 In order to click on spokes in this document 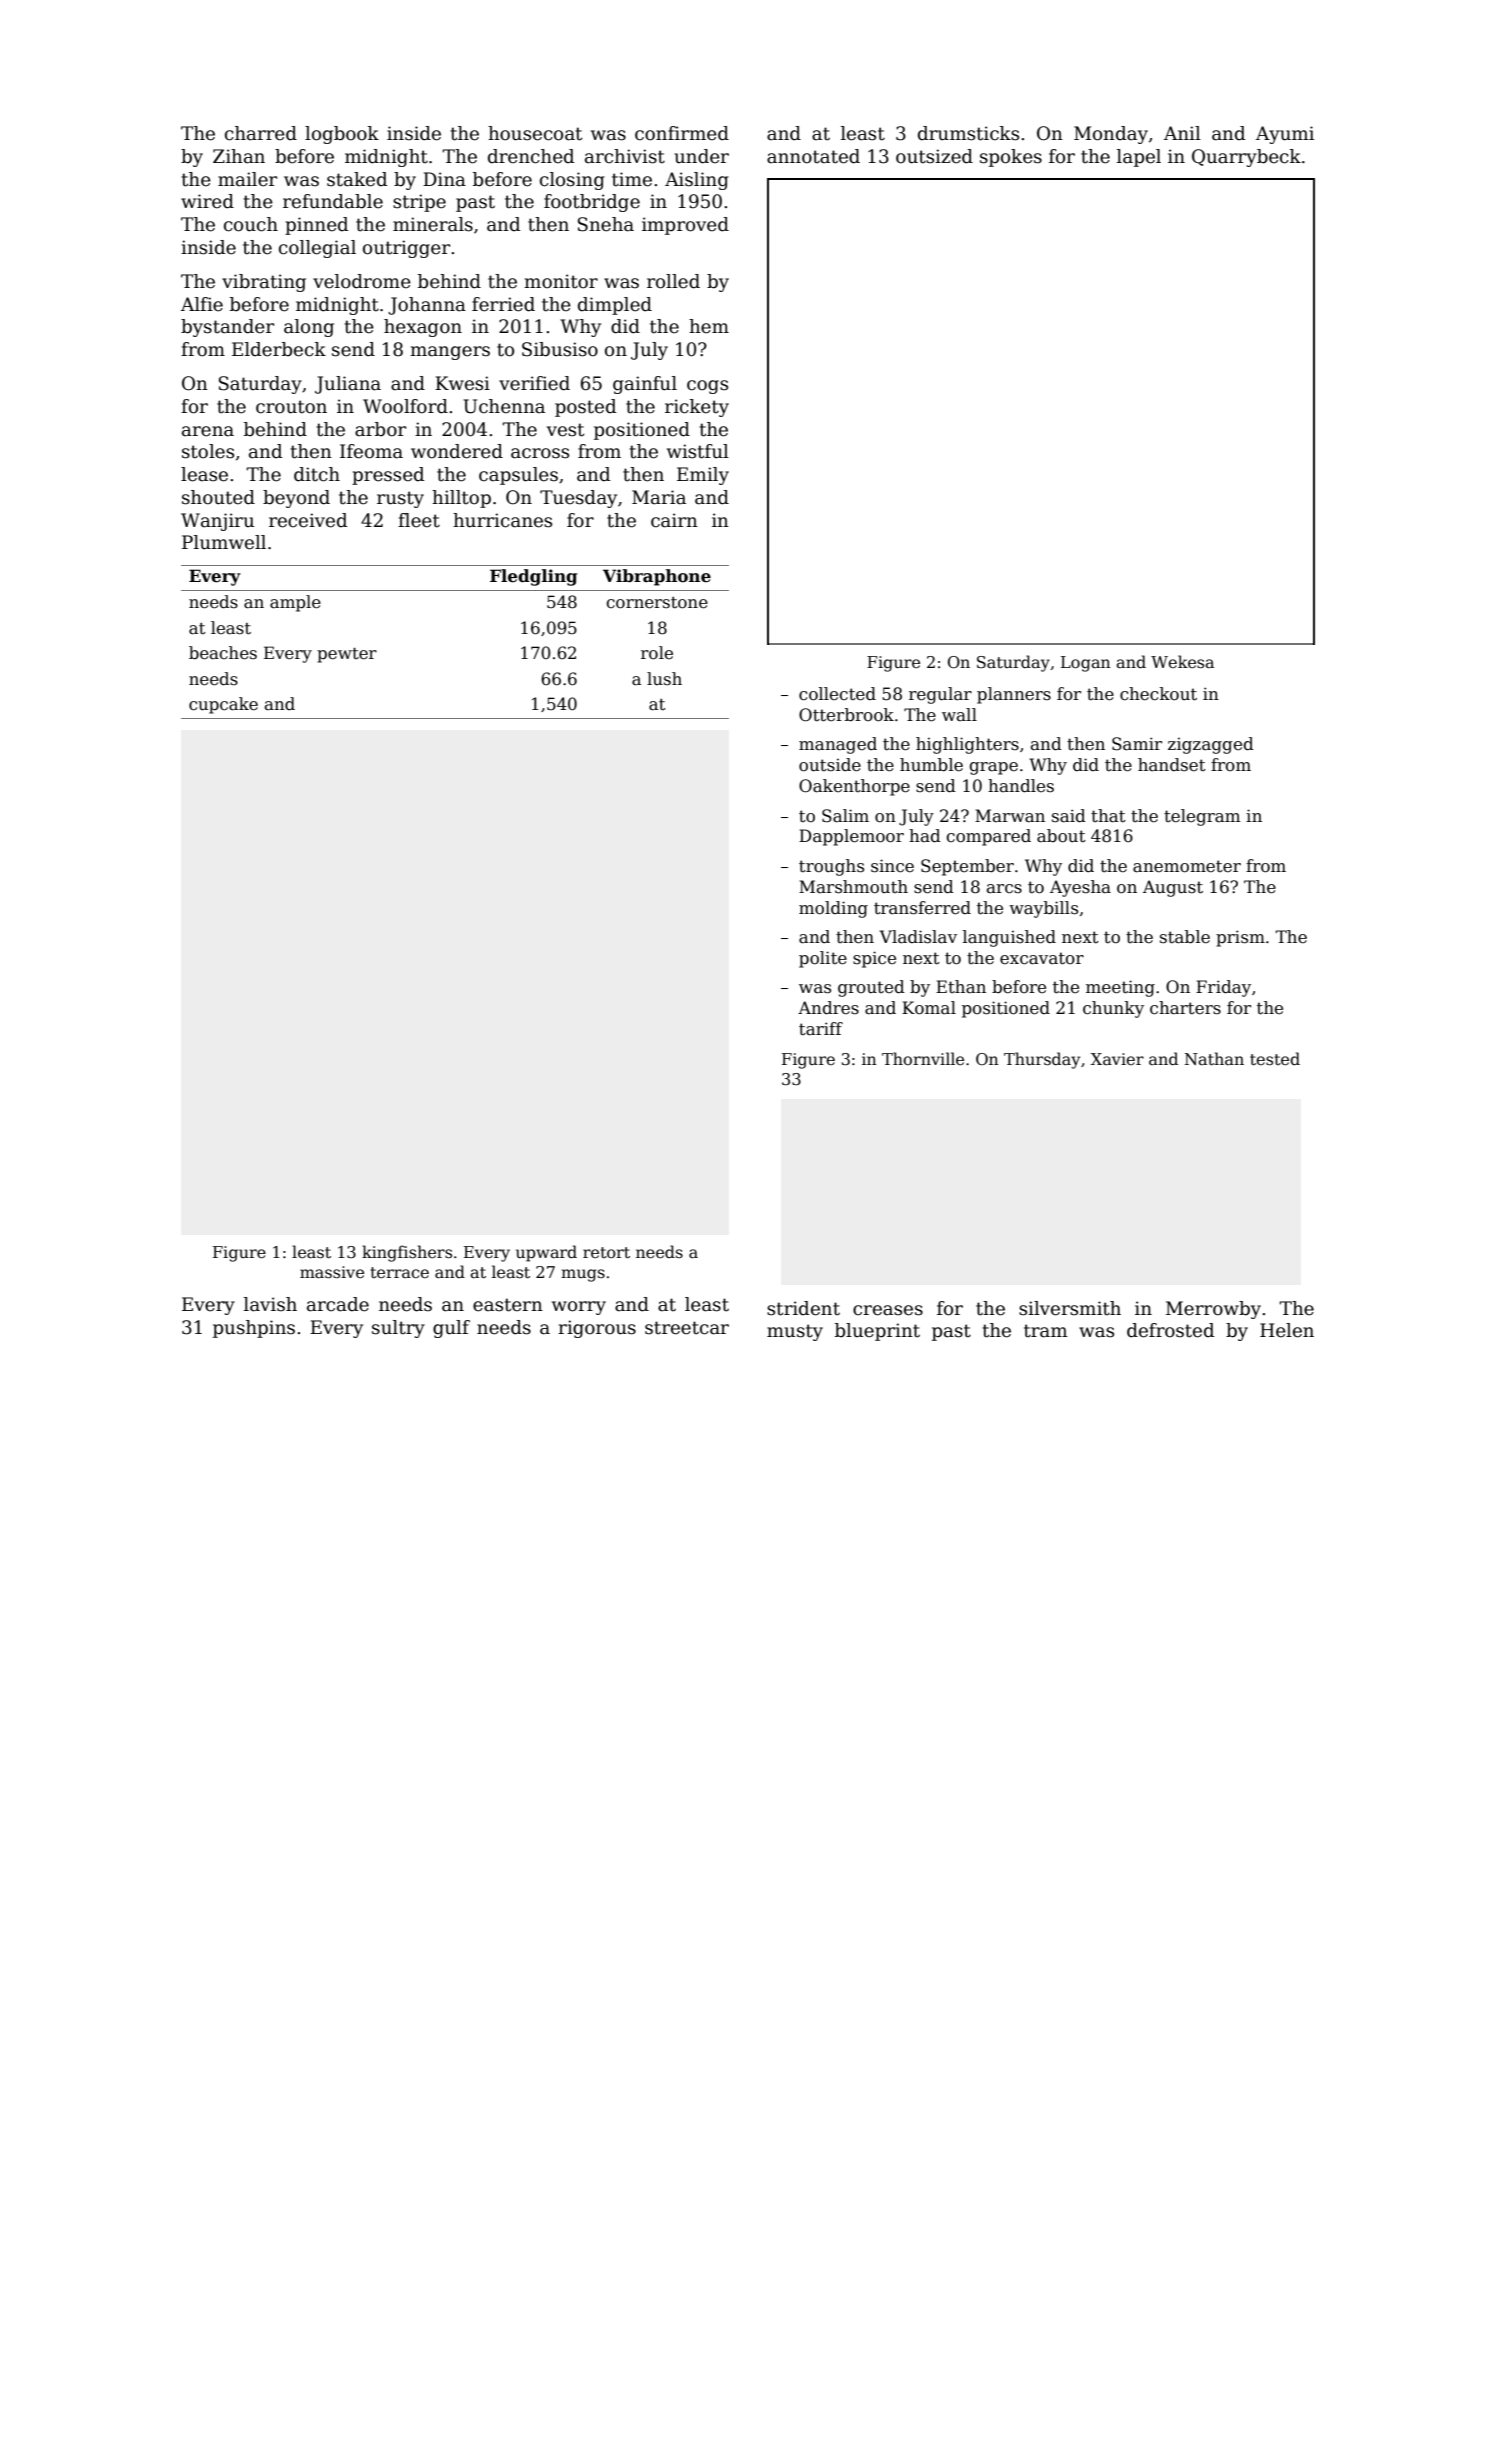, I will do `click(1011, 158)`.
